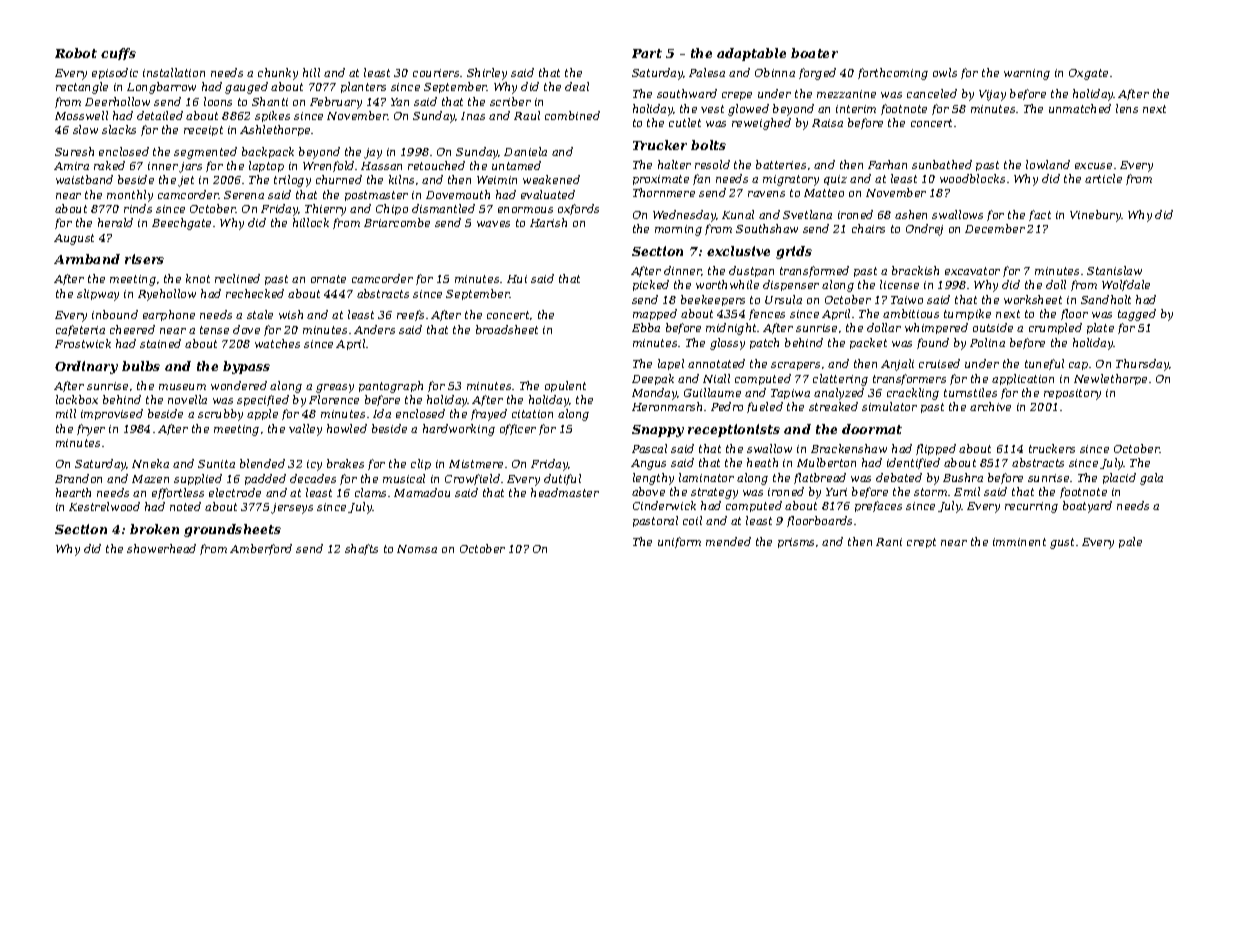  What do you see at coordinates (727, 344) in the document?
I see `glossy` at bounding box center [727, 344].
